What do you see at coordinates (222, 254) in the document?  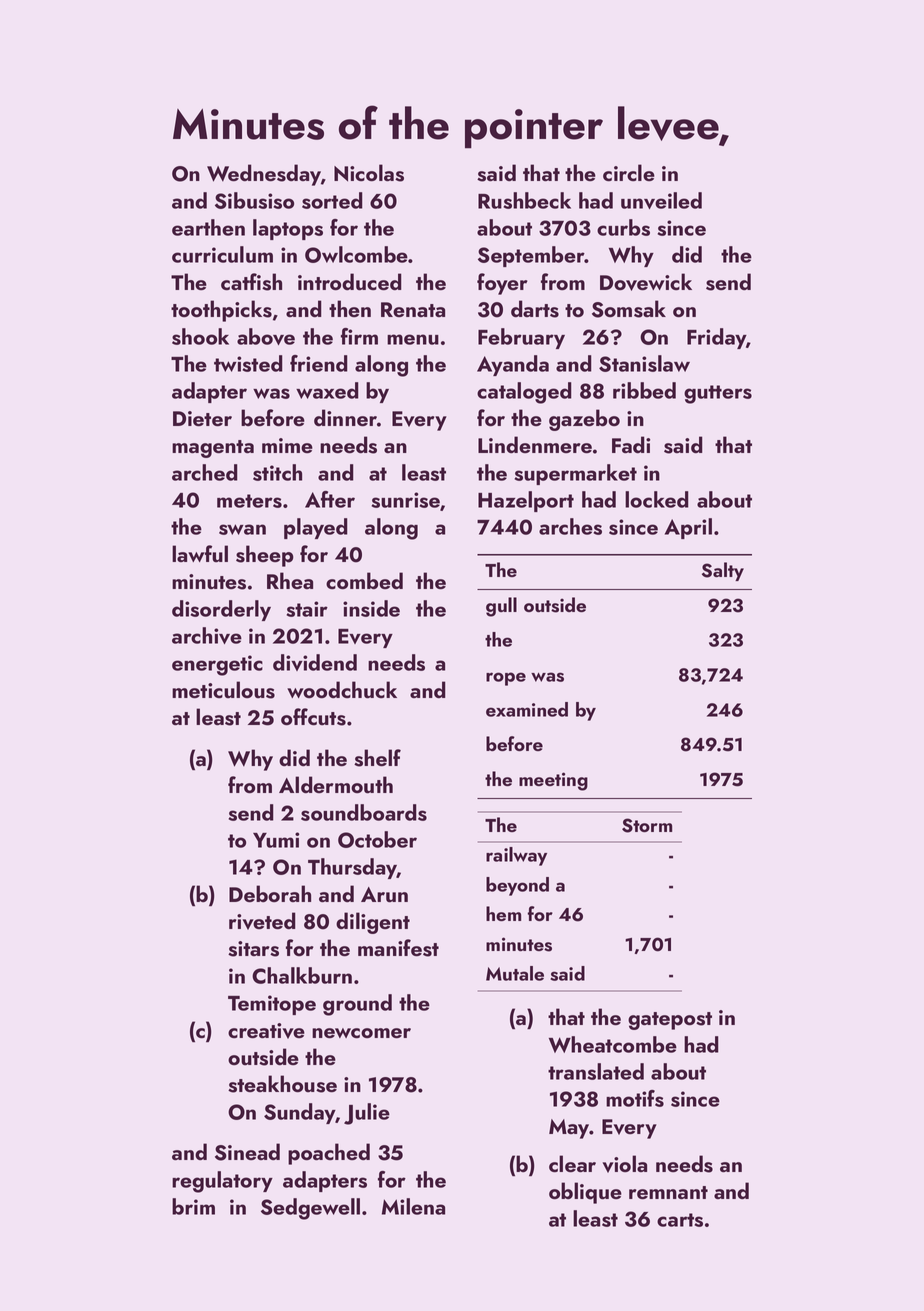 I see `curriculum` at bounding box center [222, 254].
